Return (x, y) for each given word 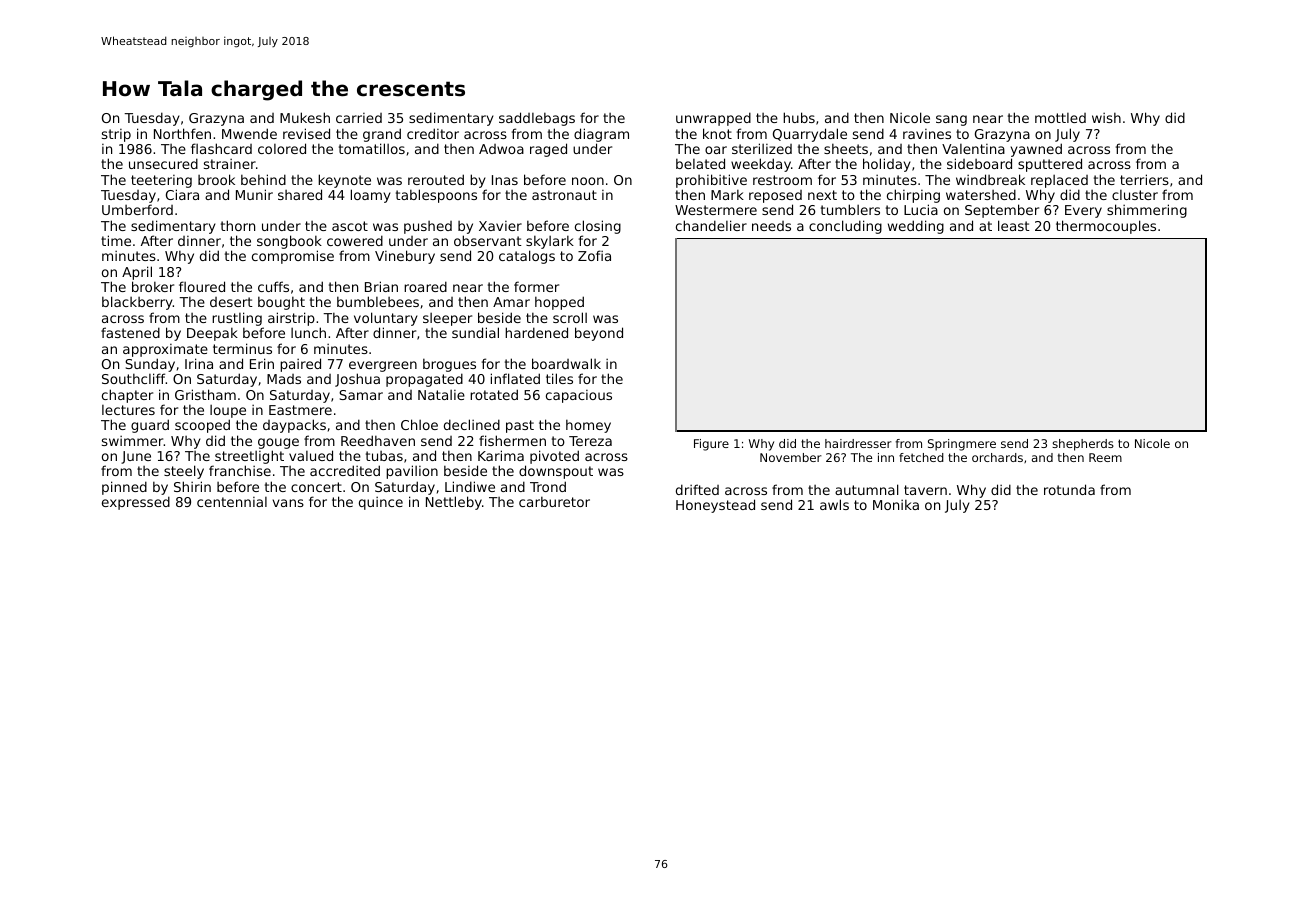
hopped (559, 303)
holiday (887, 165)
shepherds (1083, 445)
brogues (449, 365)
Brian (381, 286)
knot (717, 133)
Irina (199, 363)
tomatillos (372, 148)
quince (381, 503)
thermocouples (1106, 227)
